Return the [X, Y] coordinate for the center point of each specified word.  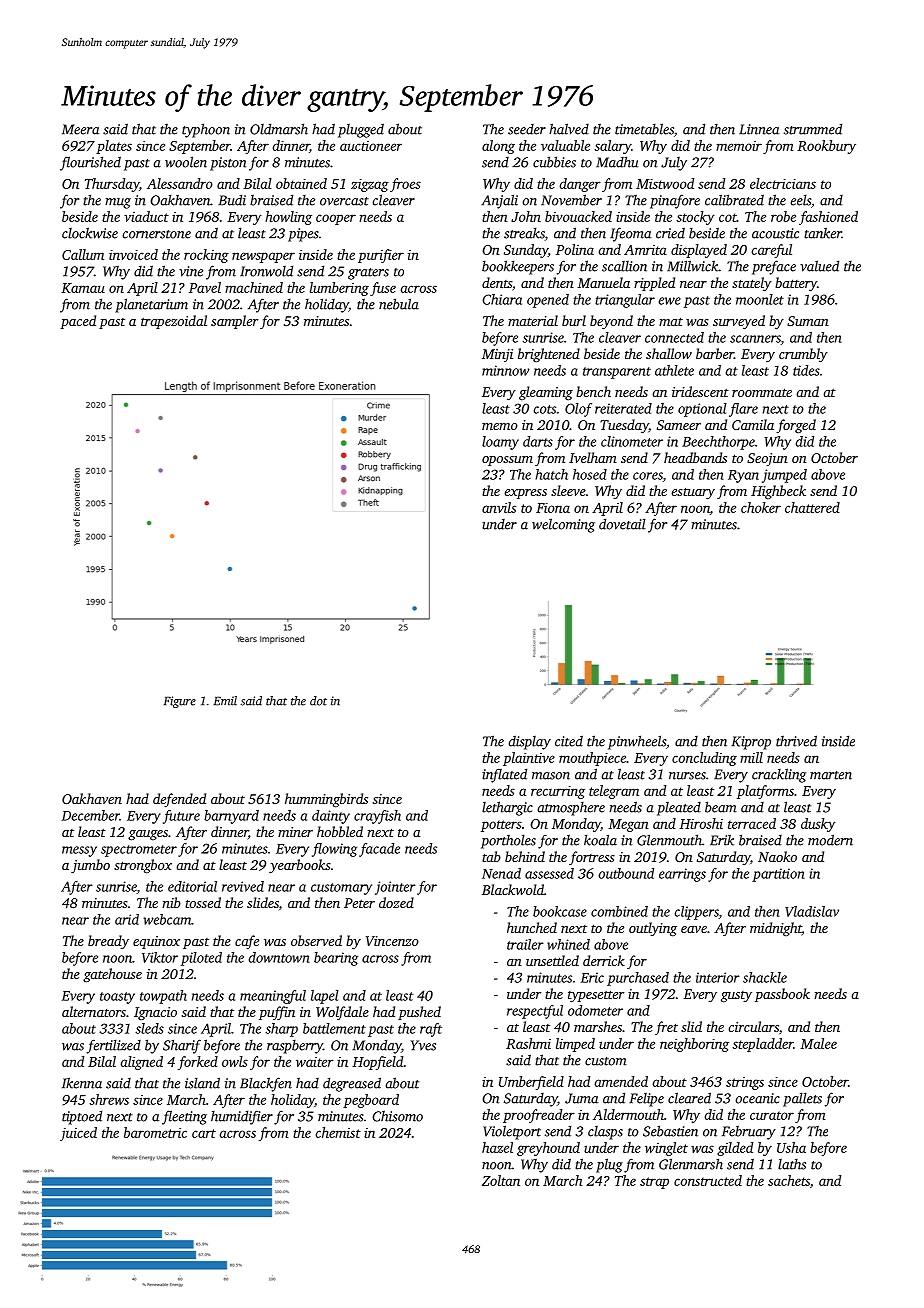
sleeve [568, 490]
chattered [812, 507]
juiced [78, 1134]
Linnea [759, 129]
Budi [232, 200]
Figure [180, 702]
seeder [527, 129]
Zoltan [501, 1180]
